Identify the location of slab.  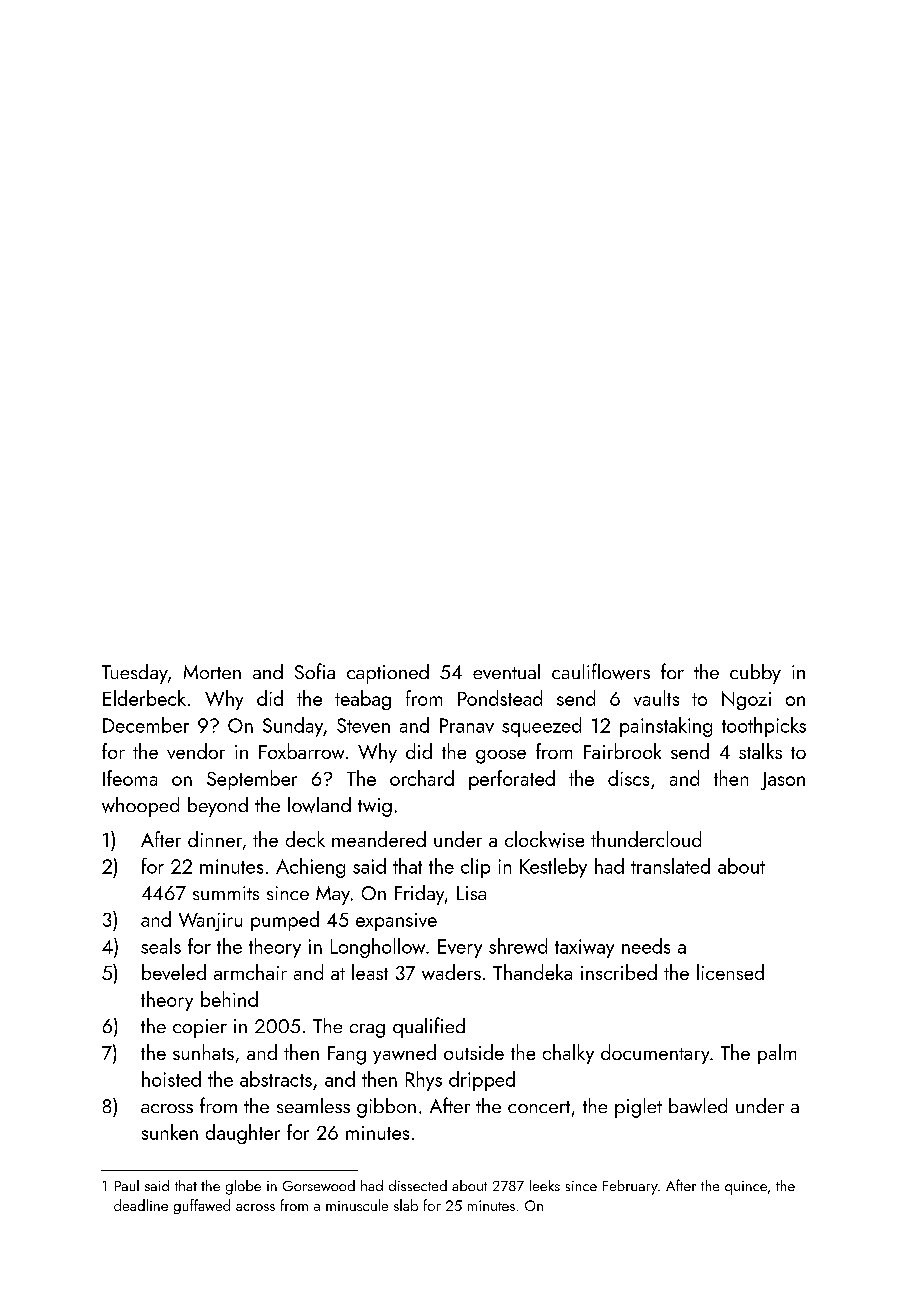
(406, 1205).
